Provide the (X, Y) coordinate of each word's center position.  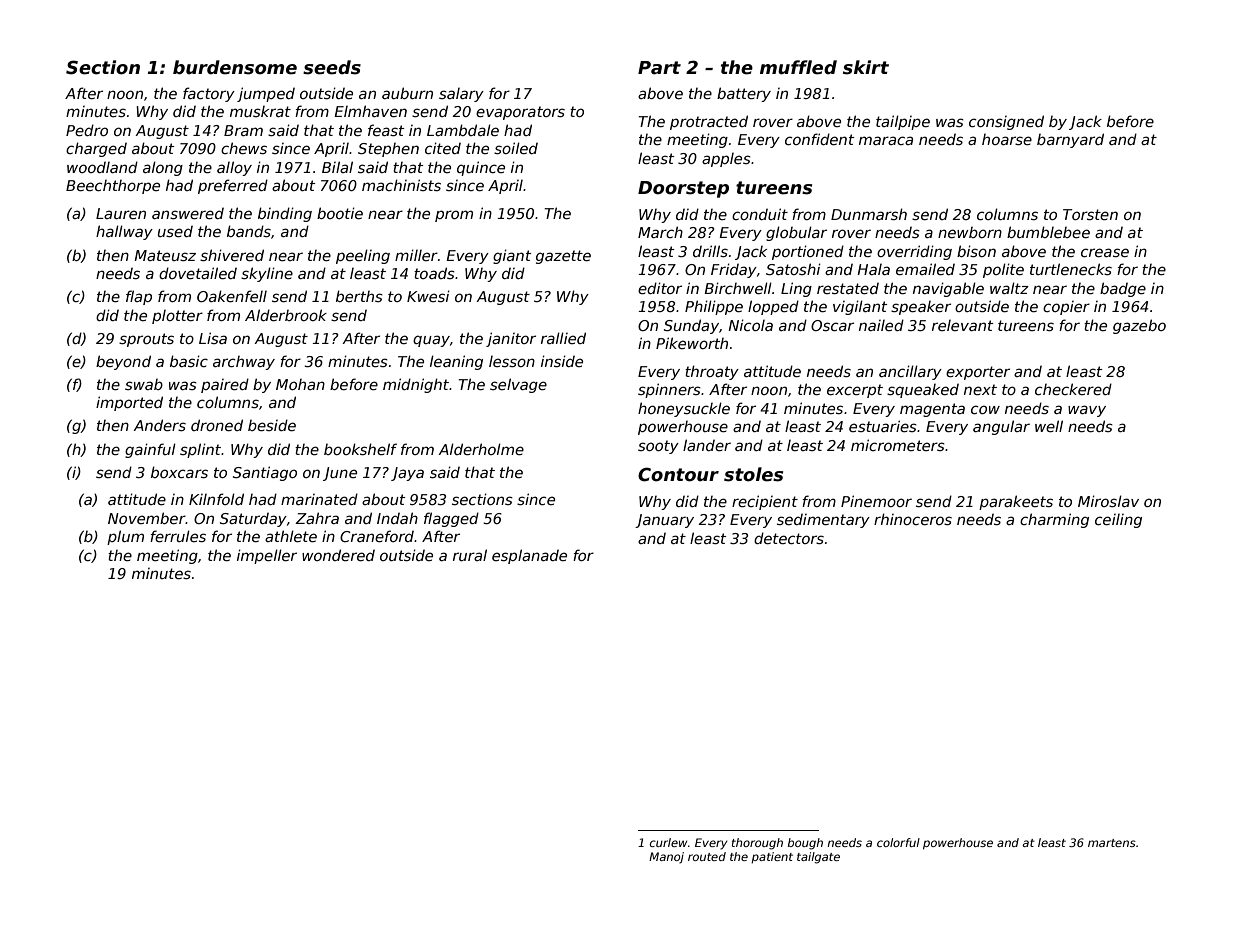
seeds (332, 67)
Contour (678, 474)
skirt (866, 67)
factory (209, 94)
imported (129, 403)
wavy (1087, 411)
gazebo (1139, 326)
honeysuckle (684, 409)
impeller (267, 556)
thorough (757, 844)
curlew (668, 842)
